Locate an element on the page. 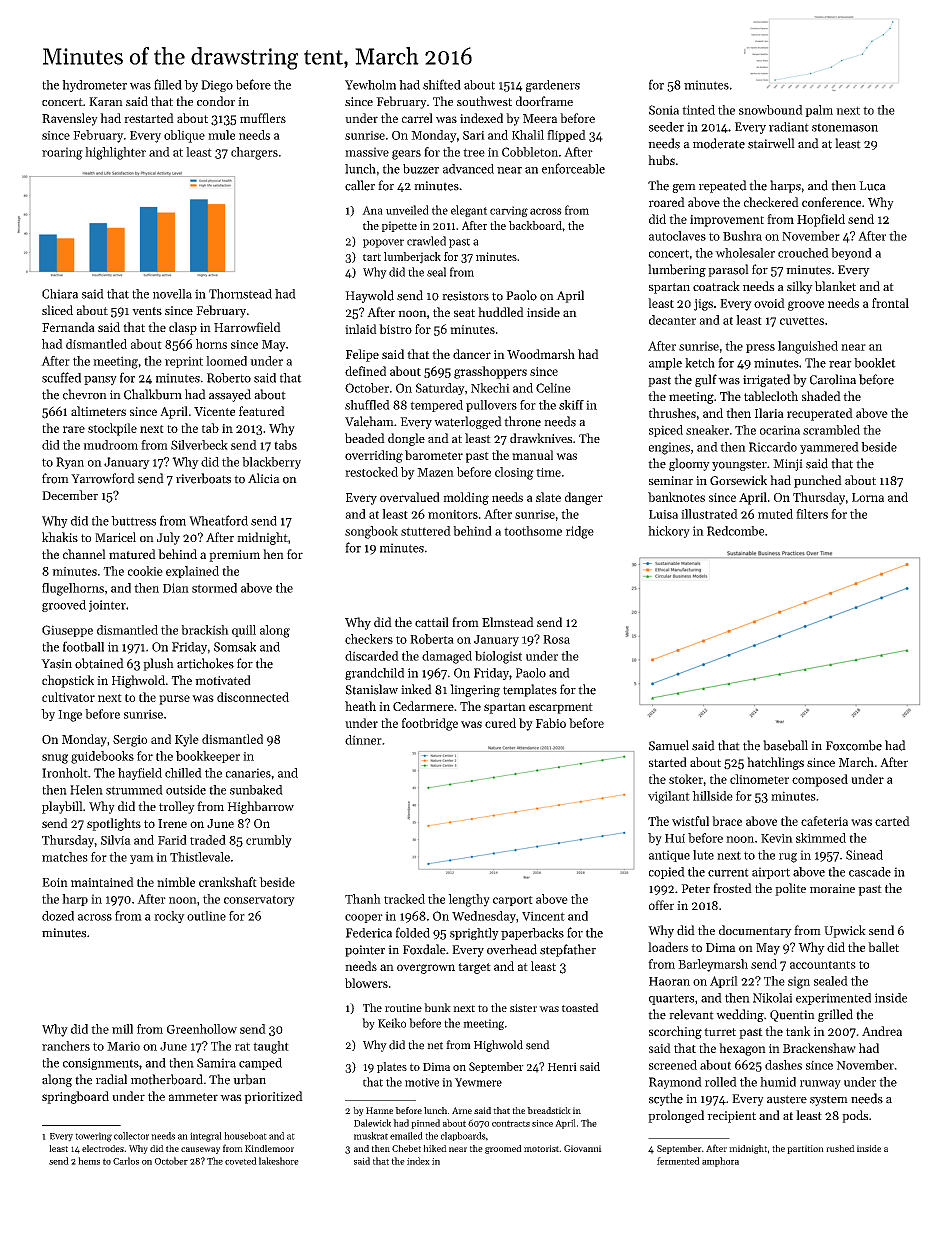 This page has height=1233, width=952. blanket is located at coordinates (835, 286).
